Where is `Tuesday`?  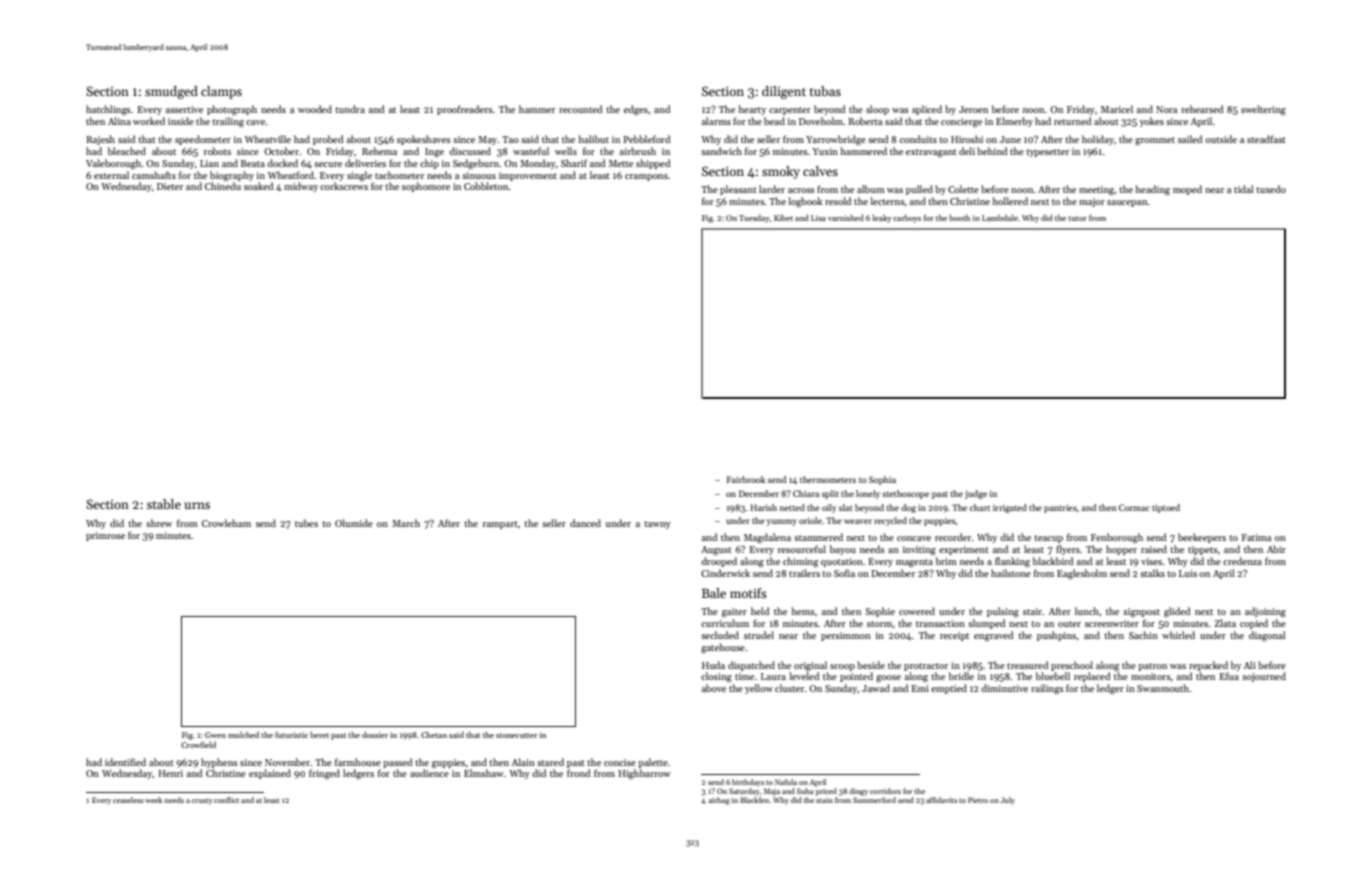 Tuesday is located at coordinates (754, 218).
